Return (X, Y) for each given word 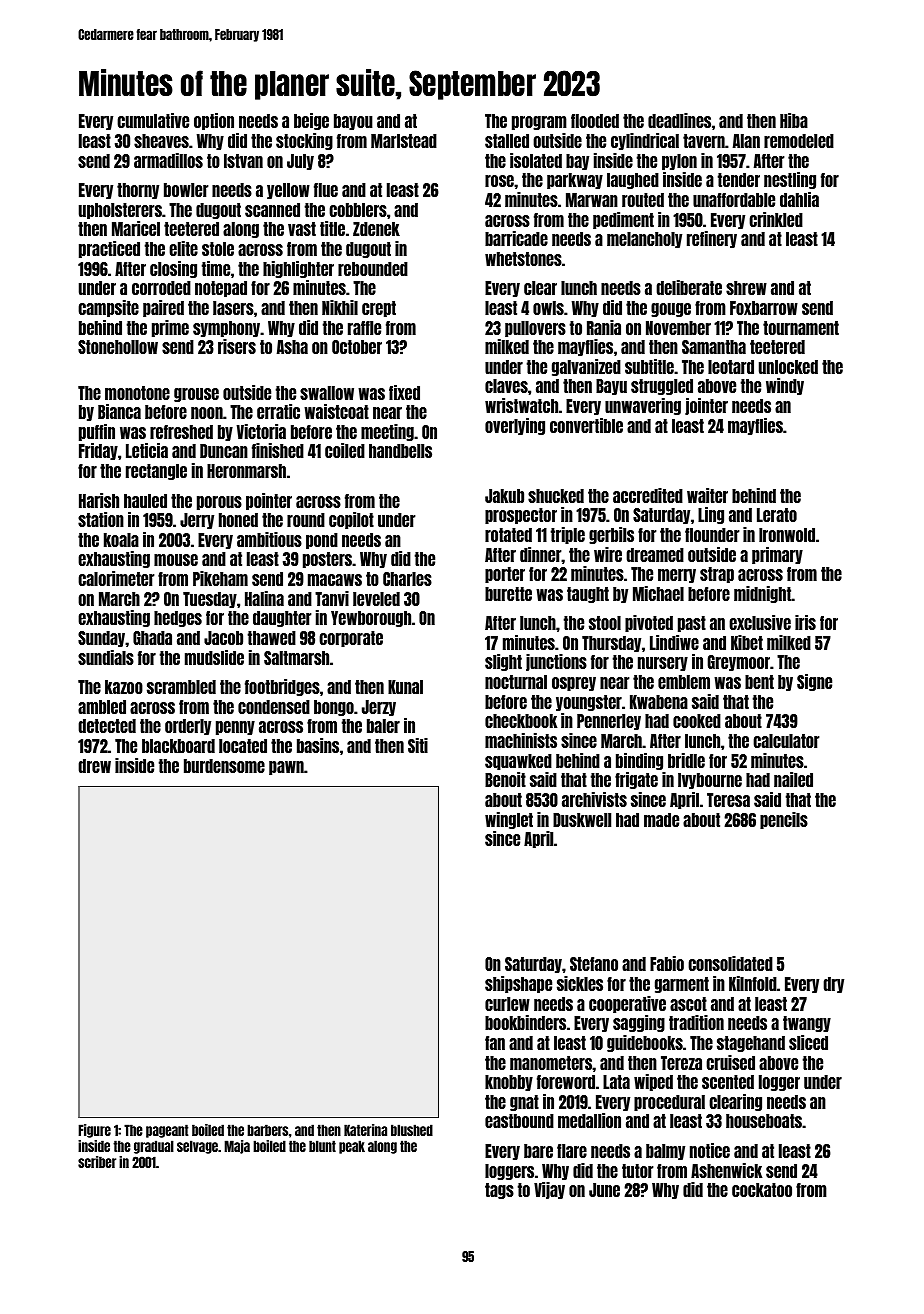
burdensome (224, 766)
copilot (351, 520)
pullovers (535, 329)
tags (499, 1191)
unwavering (643, 406)
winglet (509, 820)
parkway (575, 181)
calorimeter (116, 578)
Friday (98, 451)
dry (833, 985)
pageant (167, 1131)
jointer (706, 406)
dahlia (799, 199)
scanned (272, 210)
